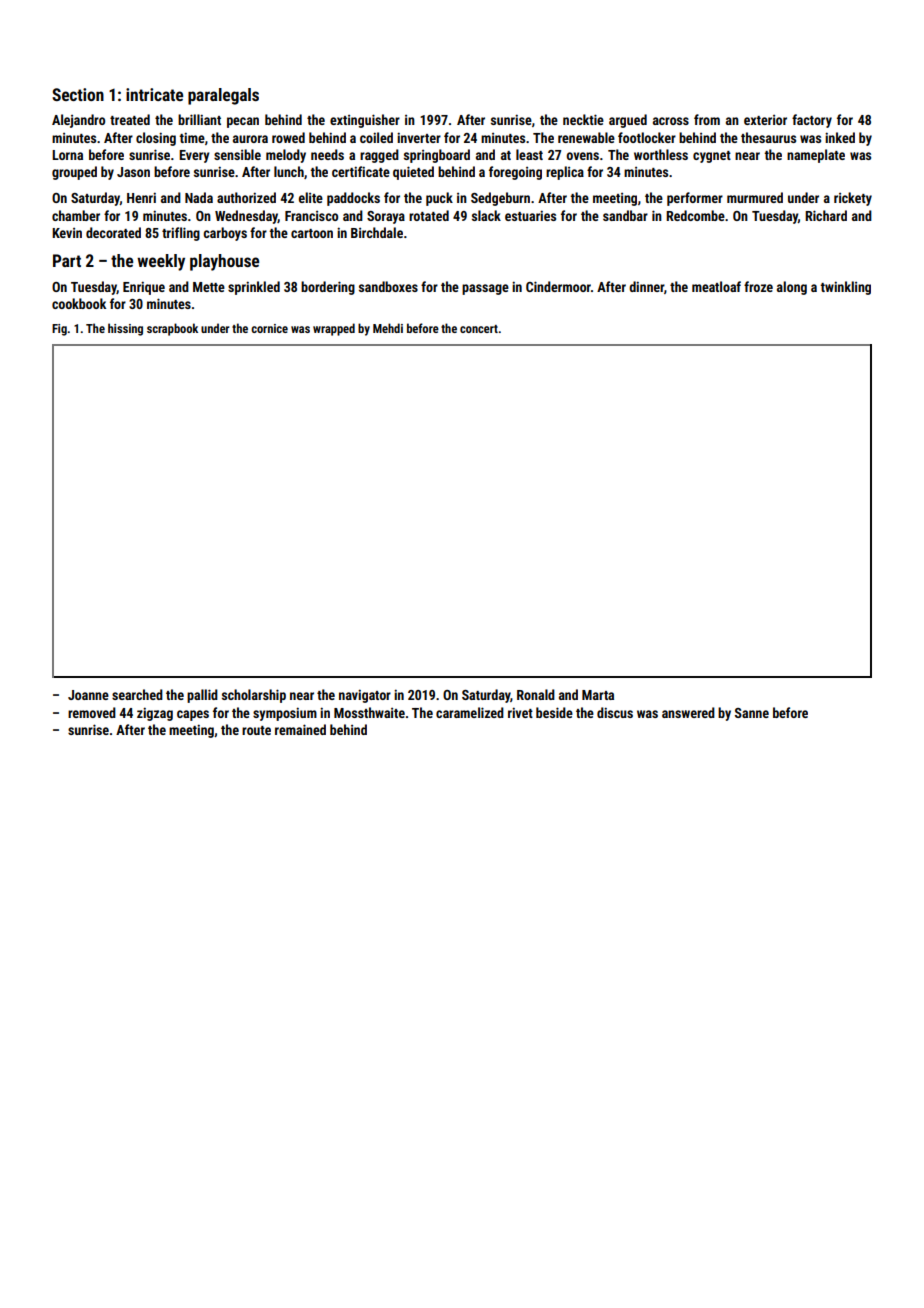  What do you see at coordinates (792, 288) in the page?
I see `along` at bounding box center [792, 288].
